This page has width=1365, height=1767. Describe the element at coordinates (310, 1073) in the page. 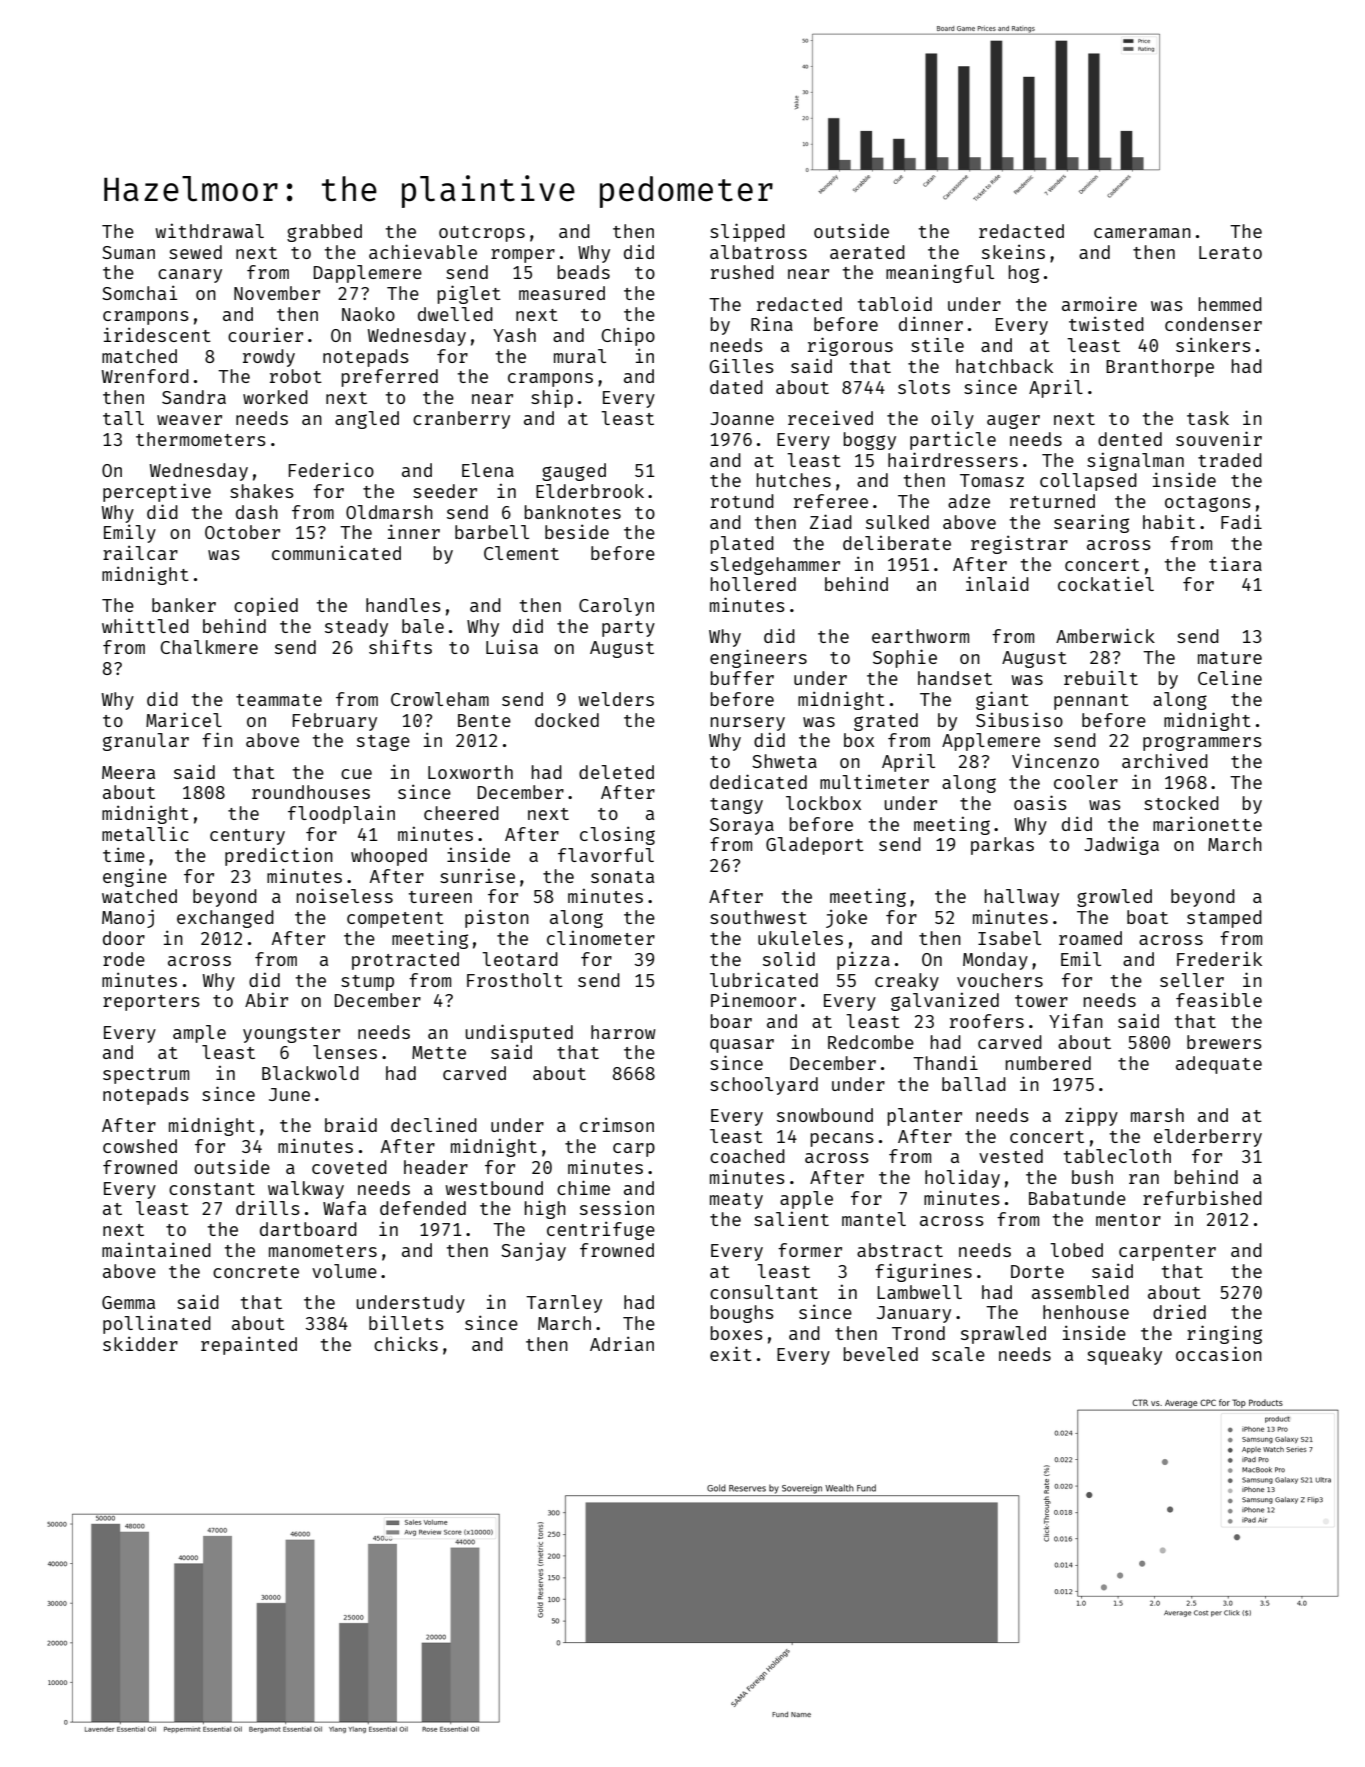

I see `Blackwold` at that location.
